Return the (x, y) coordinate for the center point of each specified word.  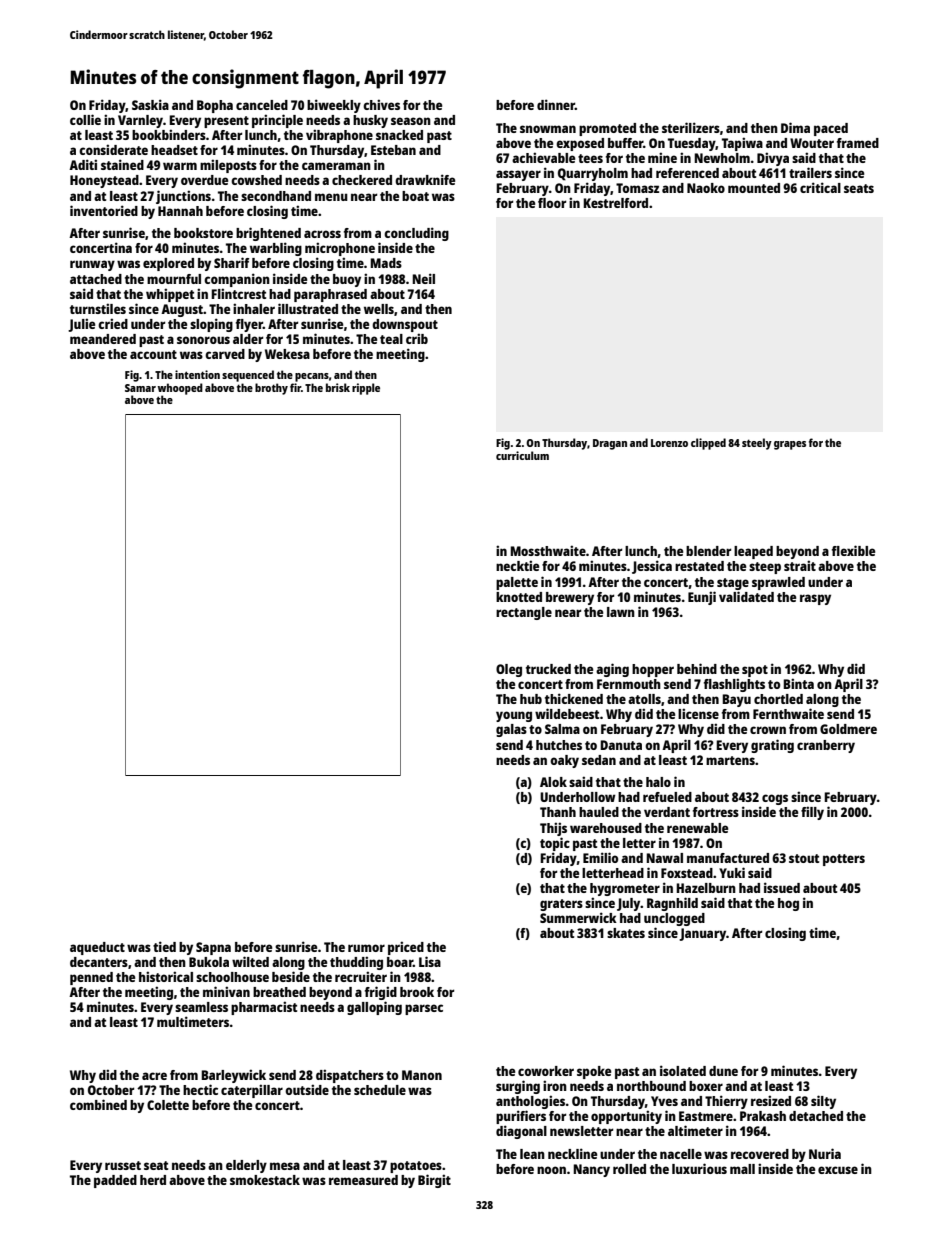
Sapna (213, 948)
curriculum (522, 455)
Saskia (150, 104)
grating (772, 746)
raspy (815, 599)
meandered (103, 339)
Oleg (509, 670)
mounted (754, 188)
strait (800, 565)
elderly (246, 1166)
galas (511, 730)
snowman (548, 129)
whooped (180, 389)
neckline (572, 1153)
